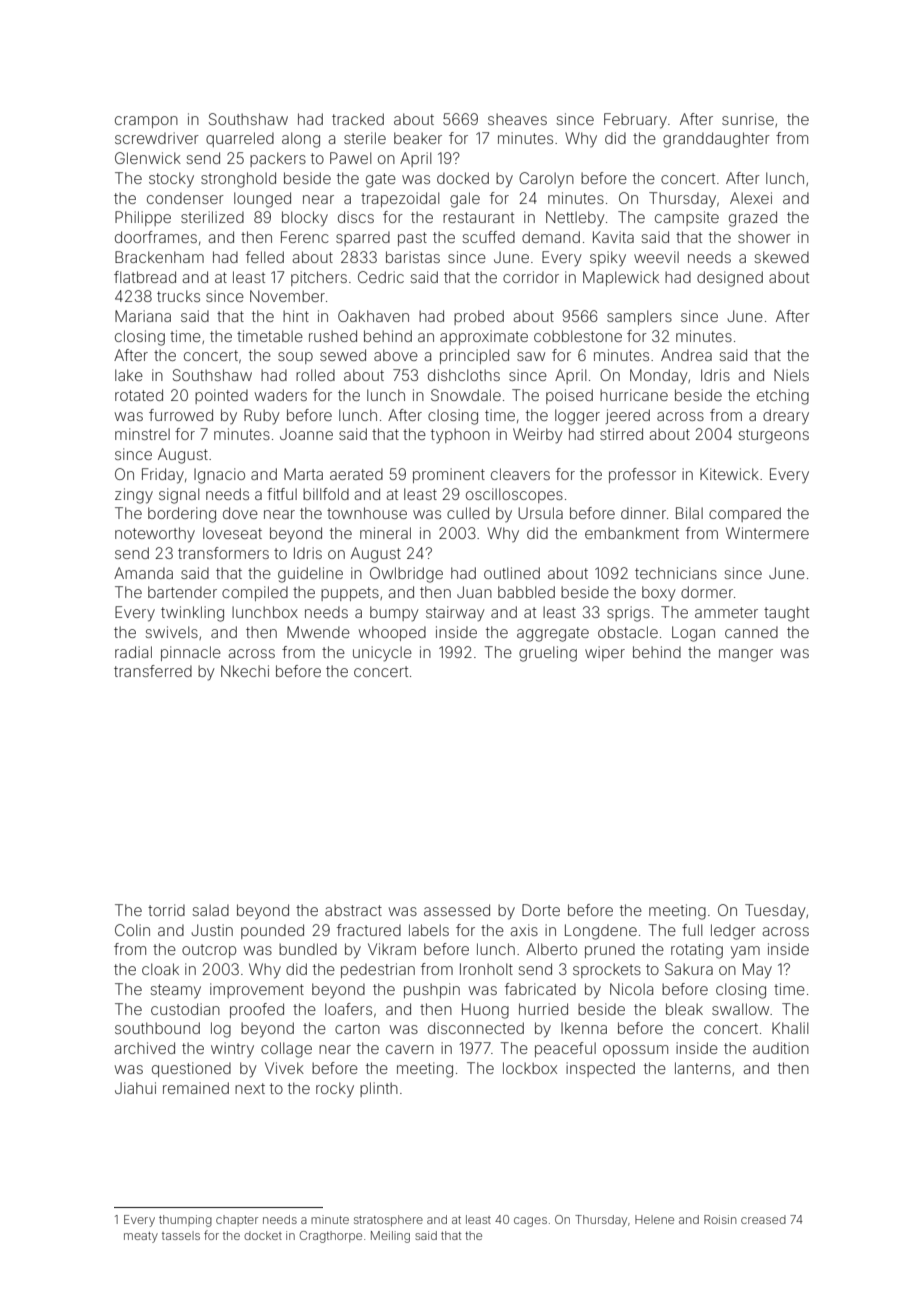 Image resolution: width=924 pixels, height=1308 pixels. I want to click on taught, so click(786, 614).
